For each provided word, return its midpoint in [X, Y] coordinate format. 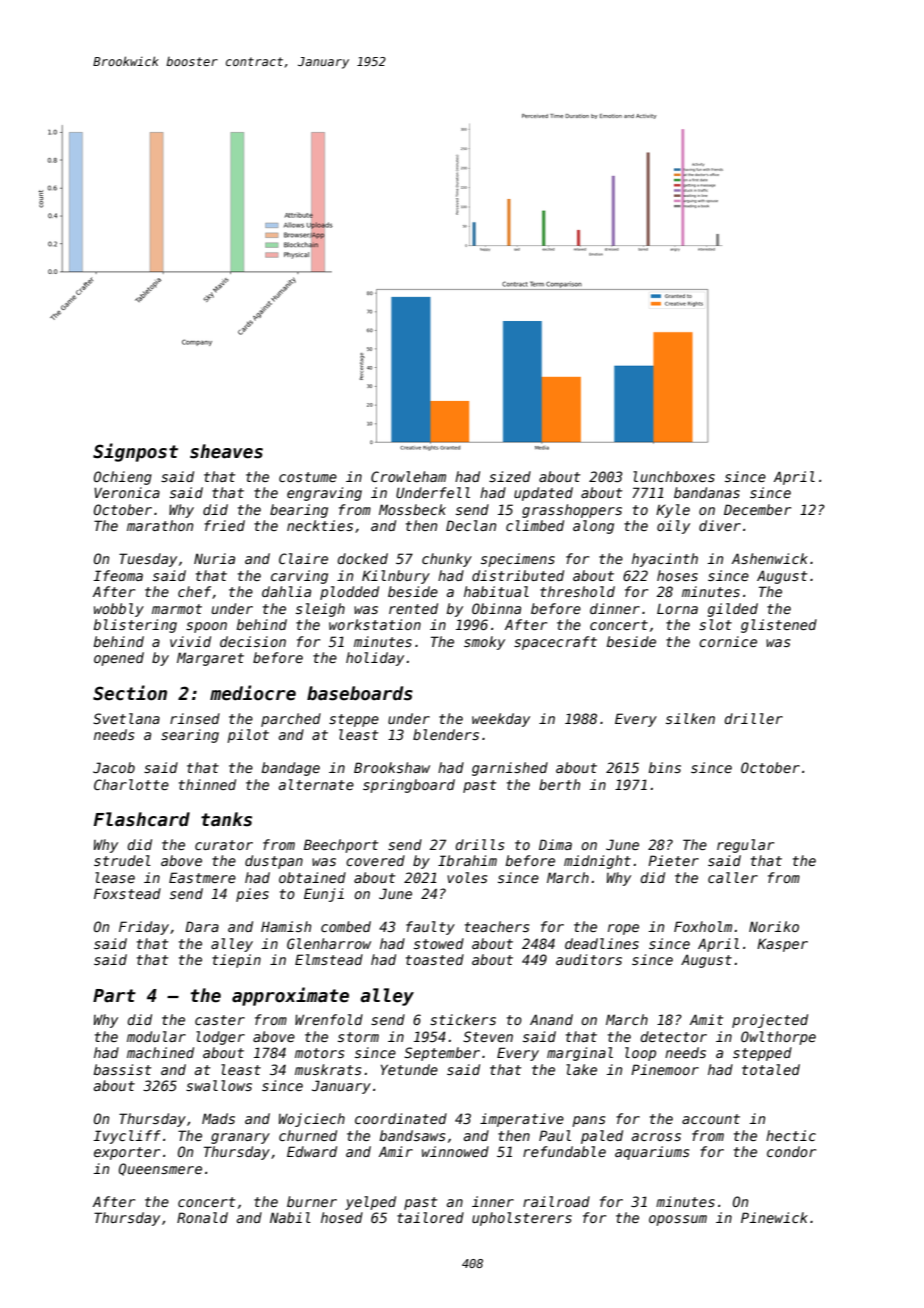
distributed [518, 575]
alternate [316, 784]
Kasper [782, 945]
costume [308, 477]
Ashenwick [770, 558]
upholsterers [522, 1219]
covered [375, 860]
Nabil [290, 1217]
